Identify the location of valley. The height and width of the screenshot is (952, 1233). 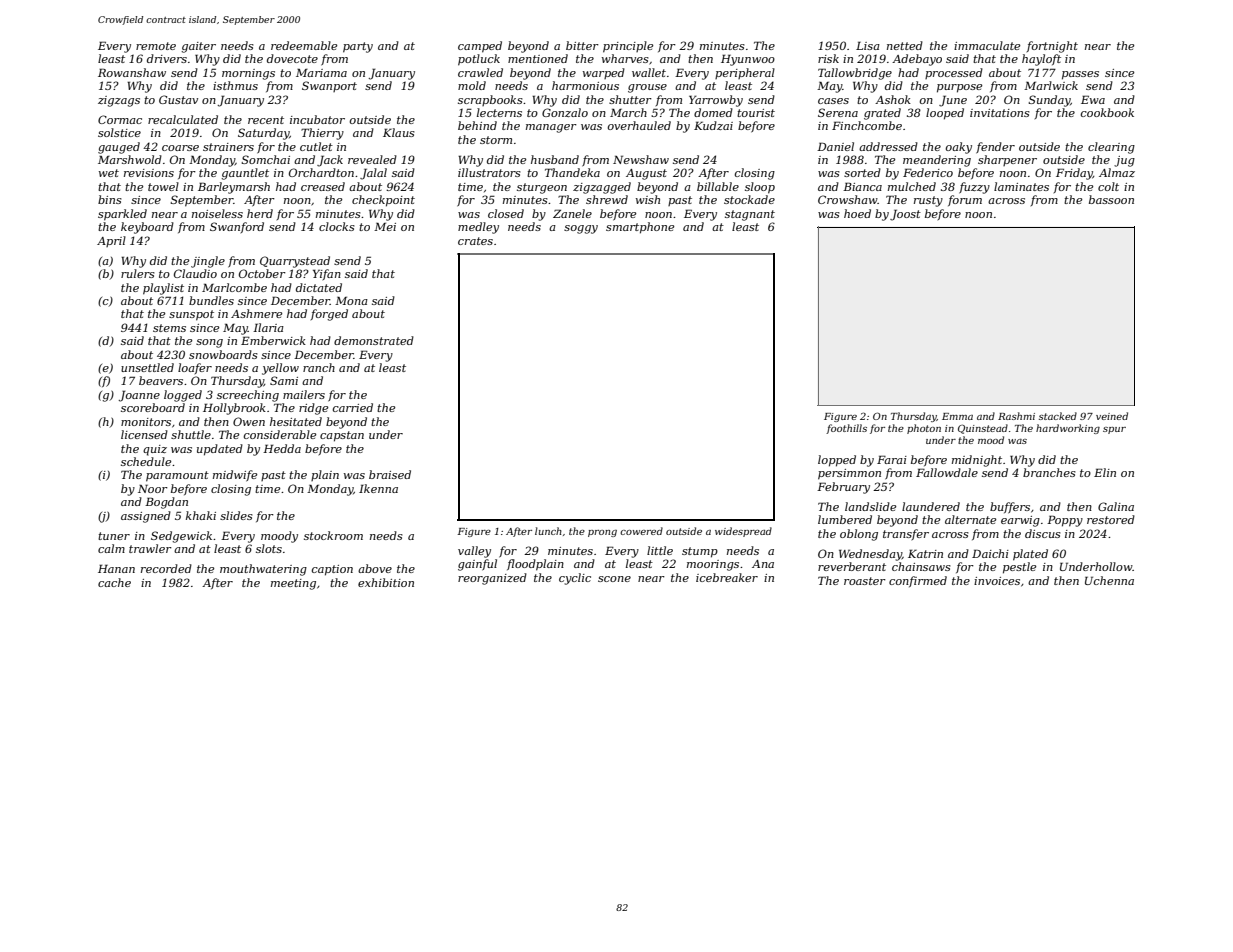
(474, 552).
